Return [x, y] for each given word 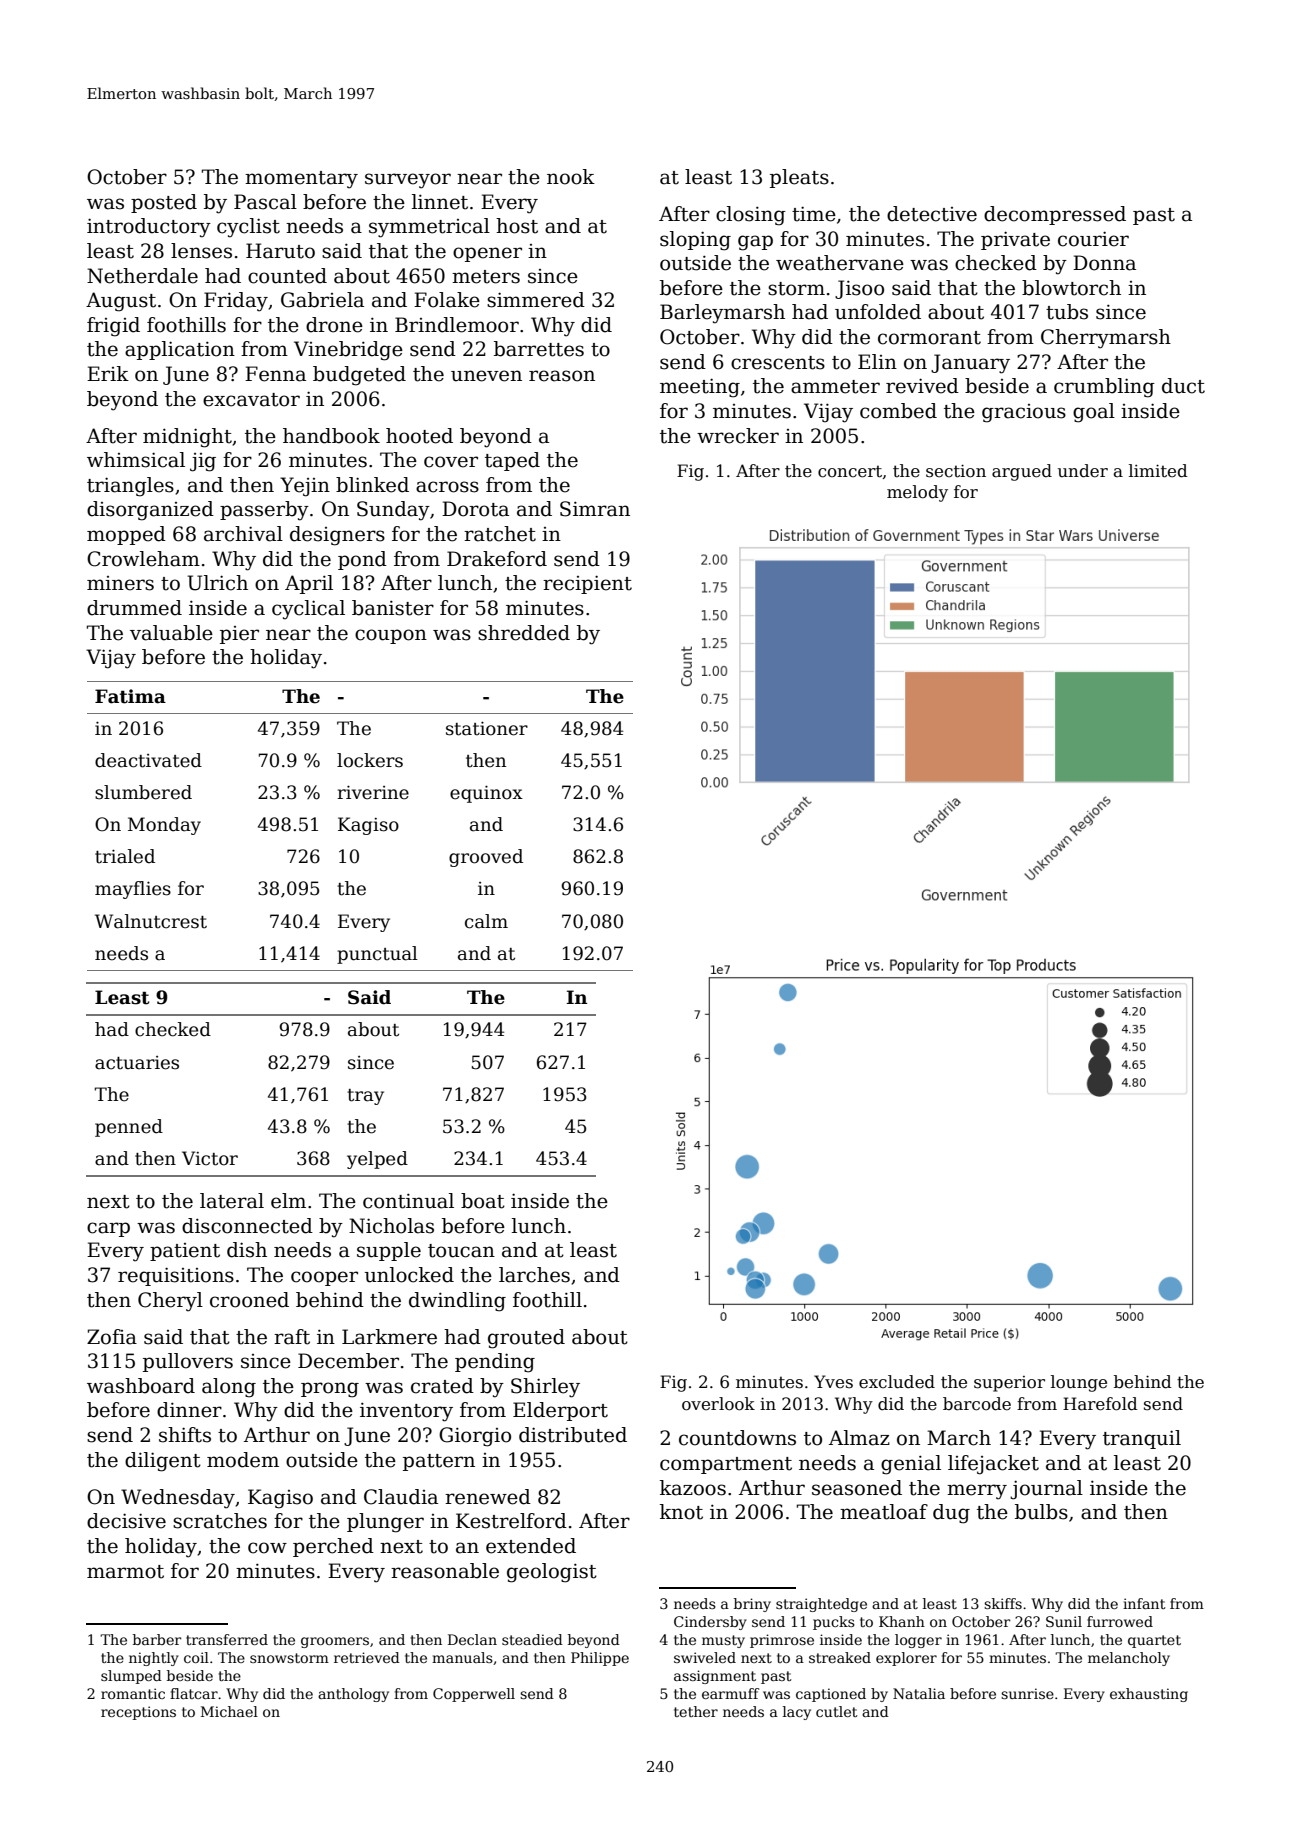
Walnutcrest [151, 921]
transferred [227, 1639]
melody [917, 493]
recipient [587, 584]
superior [1009, 1384]
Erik [108, 373]
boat [483, 1201]
